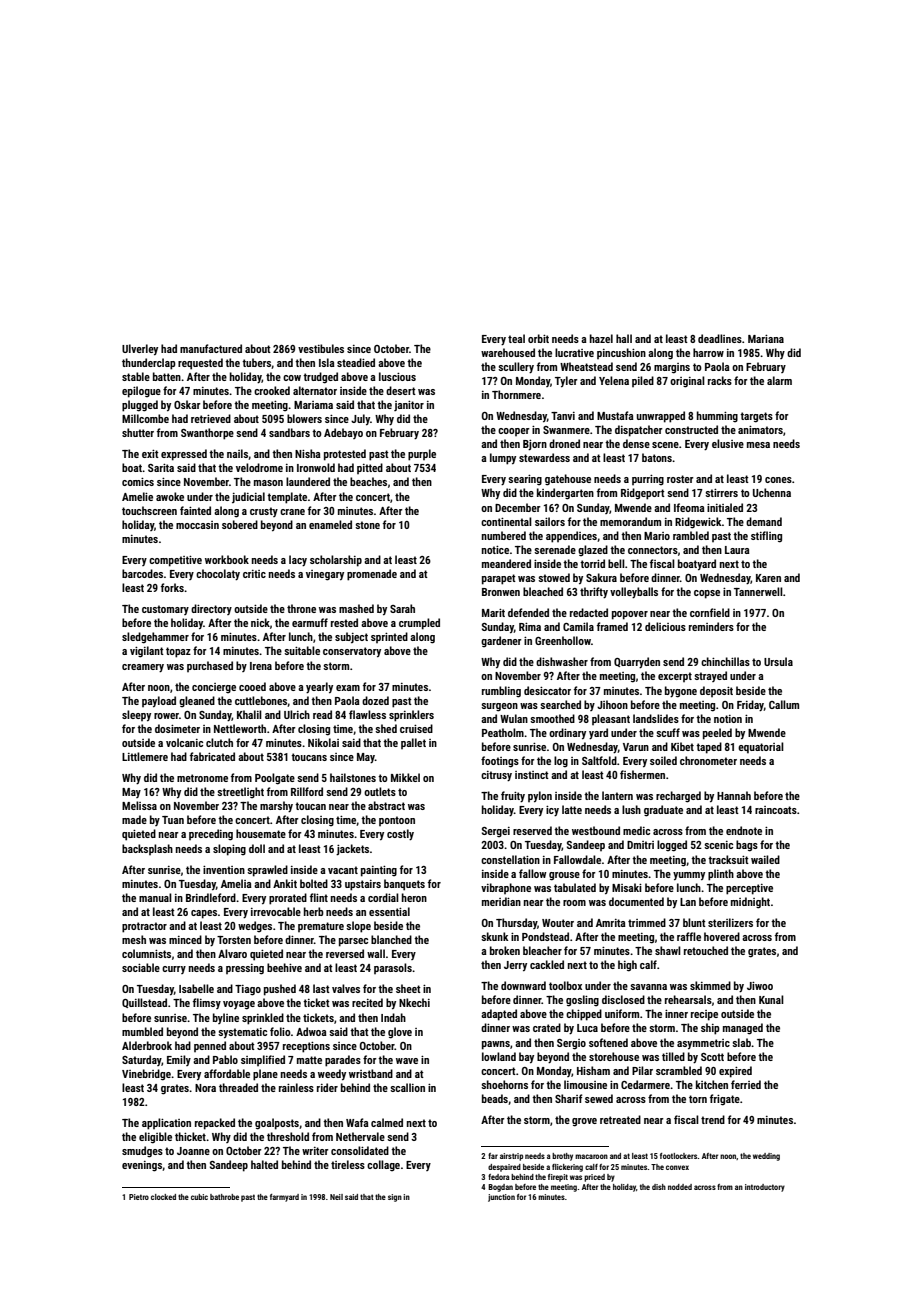 The width and height of the screenshot is (924, 1308). What do you see at coordinates (547, 964) in the screenshot?
I see `cackled` at bounding box center [547, 964].
